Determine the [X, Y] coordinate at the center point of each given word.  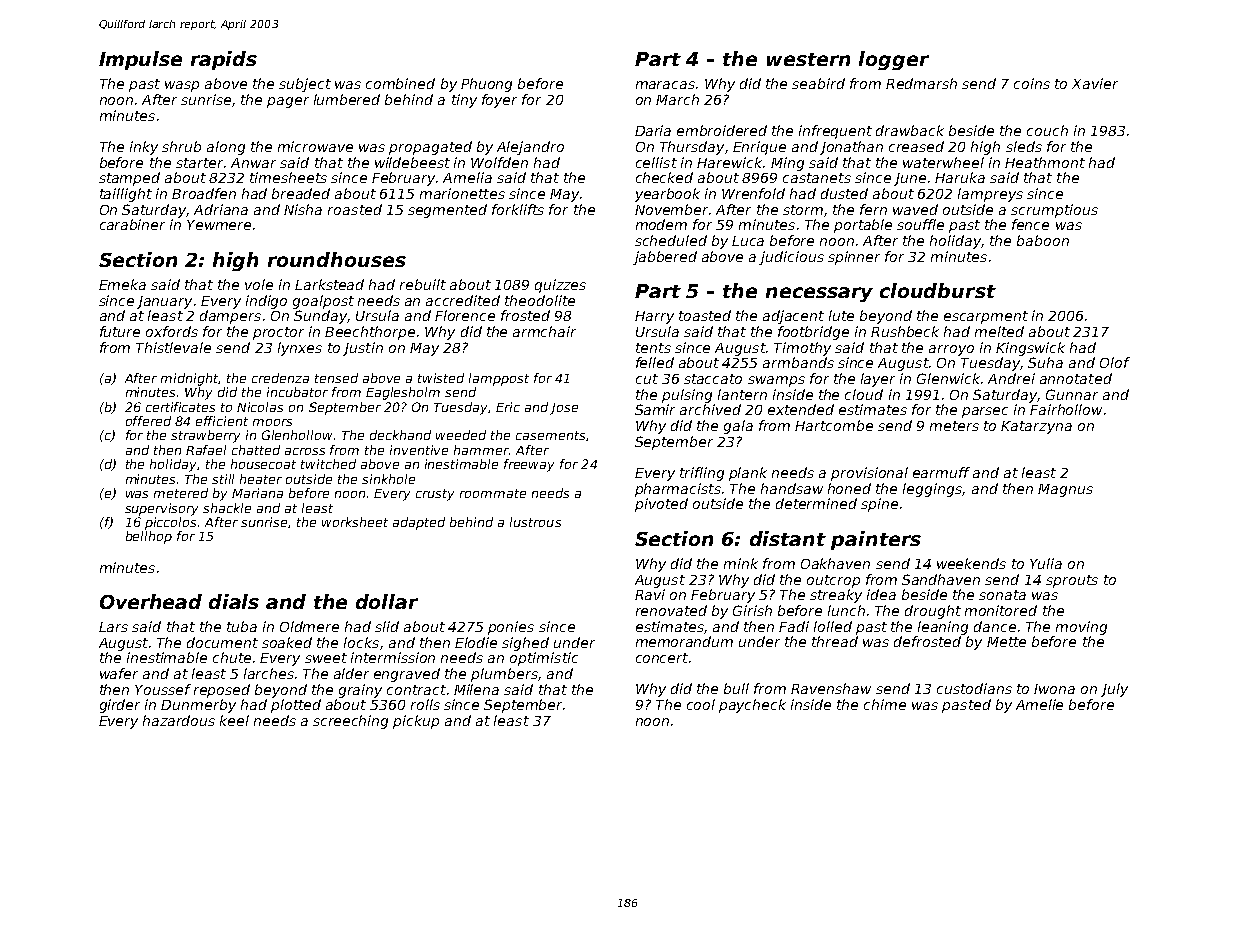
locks [361, 642]
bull [736, 688]
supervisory [161, 509]
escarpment [986, 317]
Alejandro [530, 148]
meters [954, 426]
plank [748, 474]
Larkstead [329, 284]
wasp [182, 86]
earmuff [941, 472]
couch [1047, 130]
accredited [463, 300]
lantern [742, 394]
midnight [189, 379]
